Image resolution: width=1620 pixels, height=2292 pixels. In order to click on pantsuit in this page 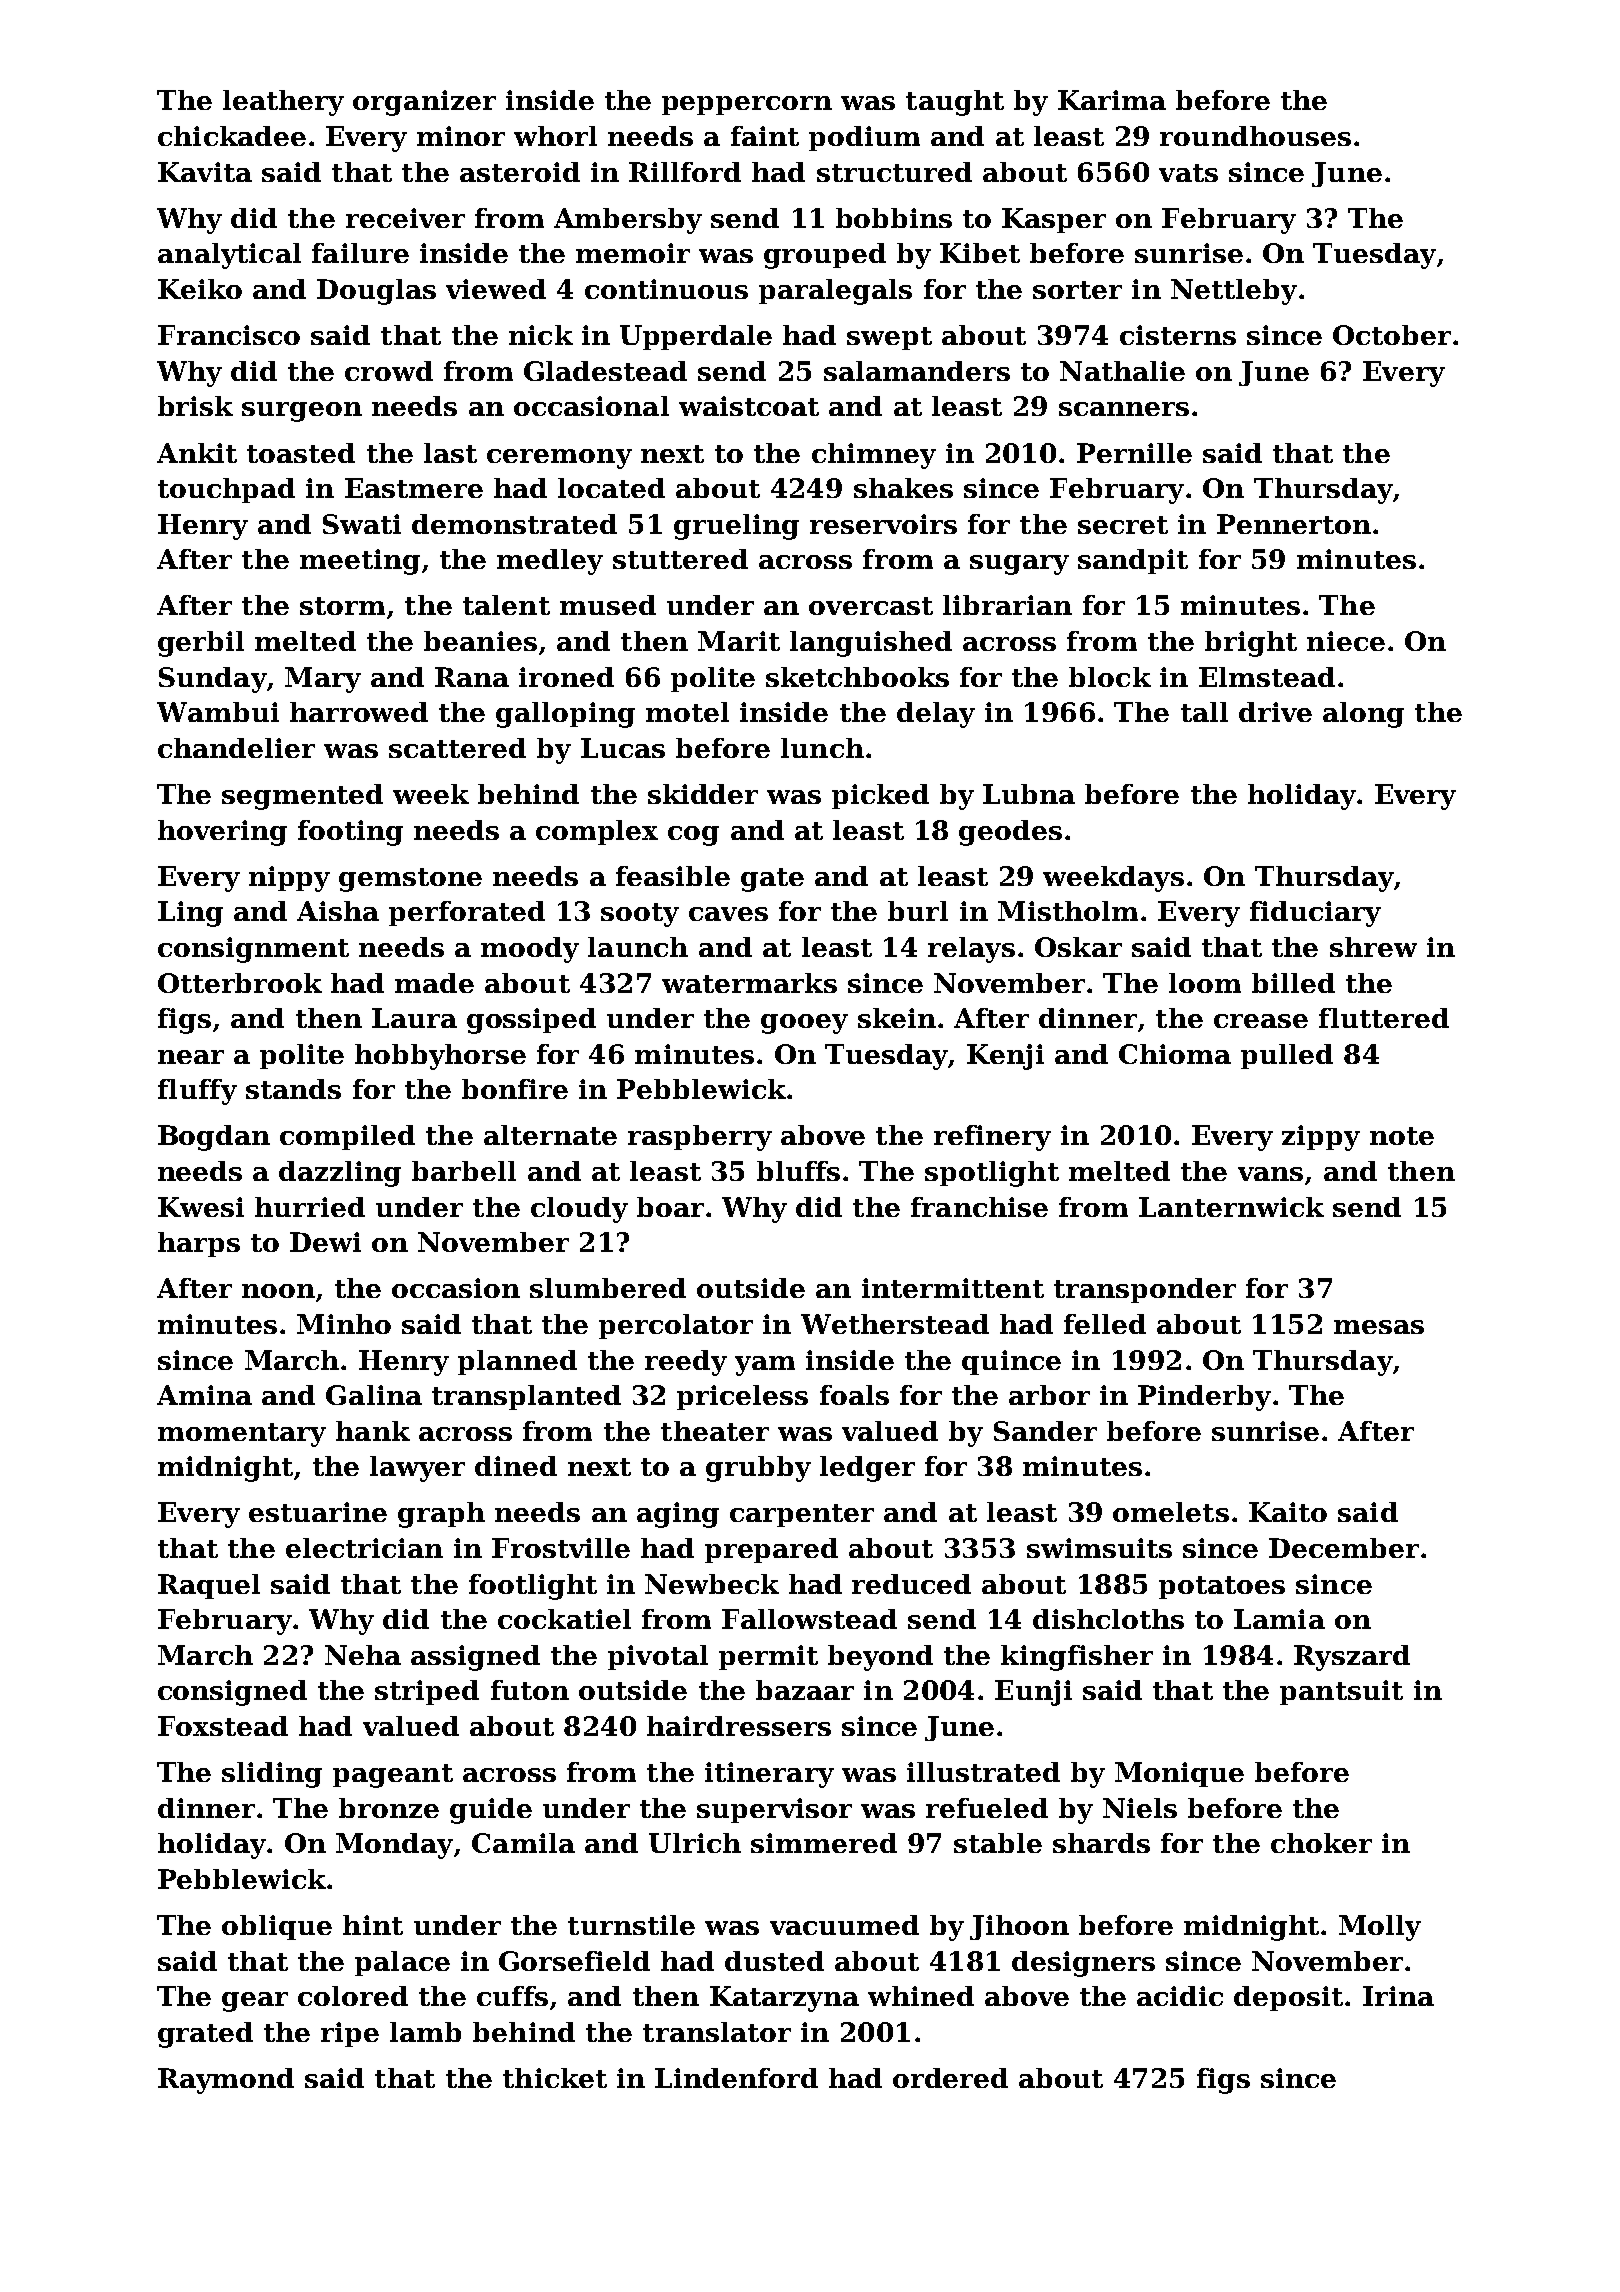, I will do `click(1341, 1692)`.
